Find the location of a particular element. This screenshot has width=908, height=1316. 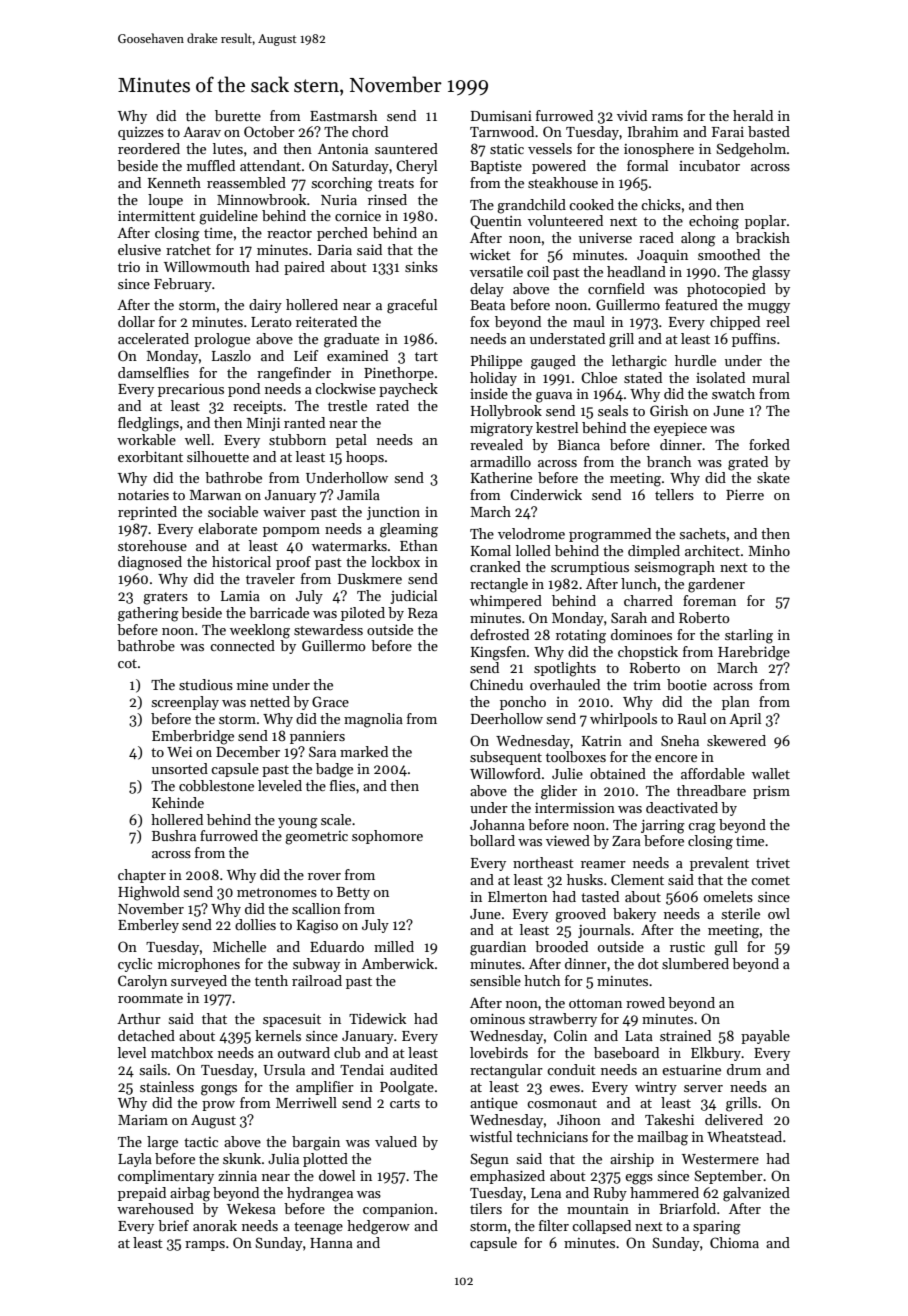

payable is located at coordinates (765, 1037).
